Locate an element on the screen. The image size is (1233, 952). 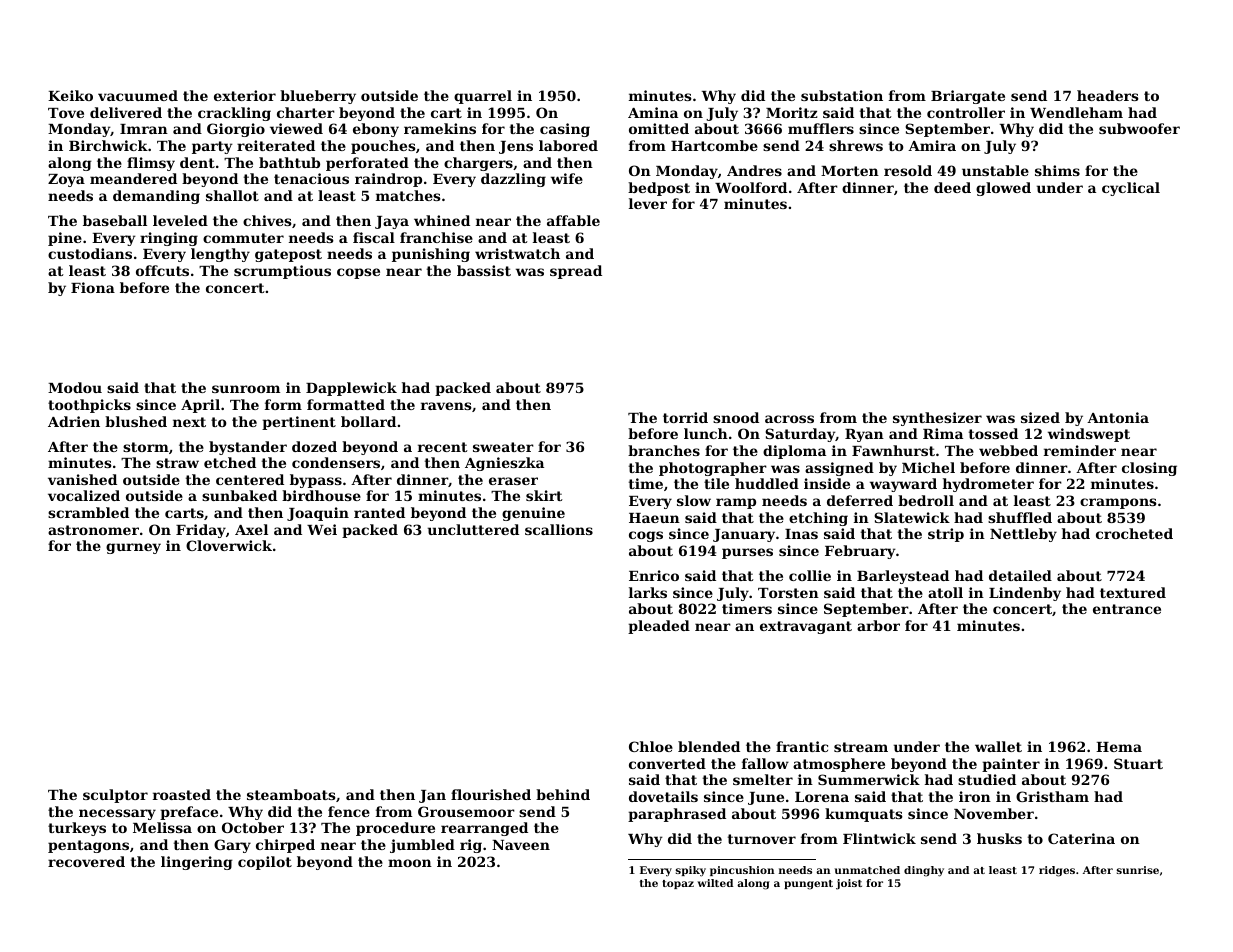
casing is located at coordinates (565, 130).
